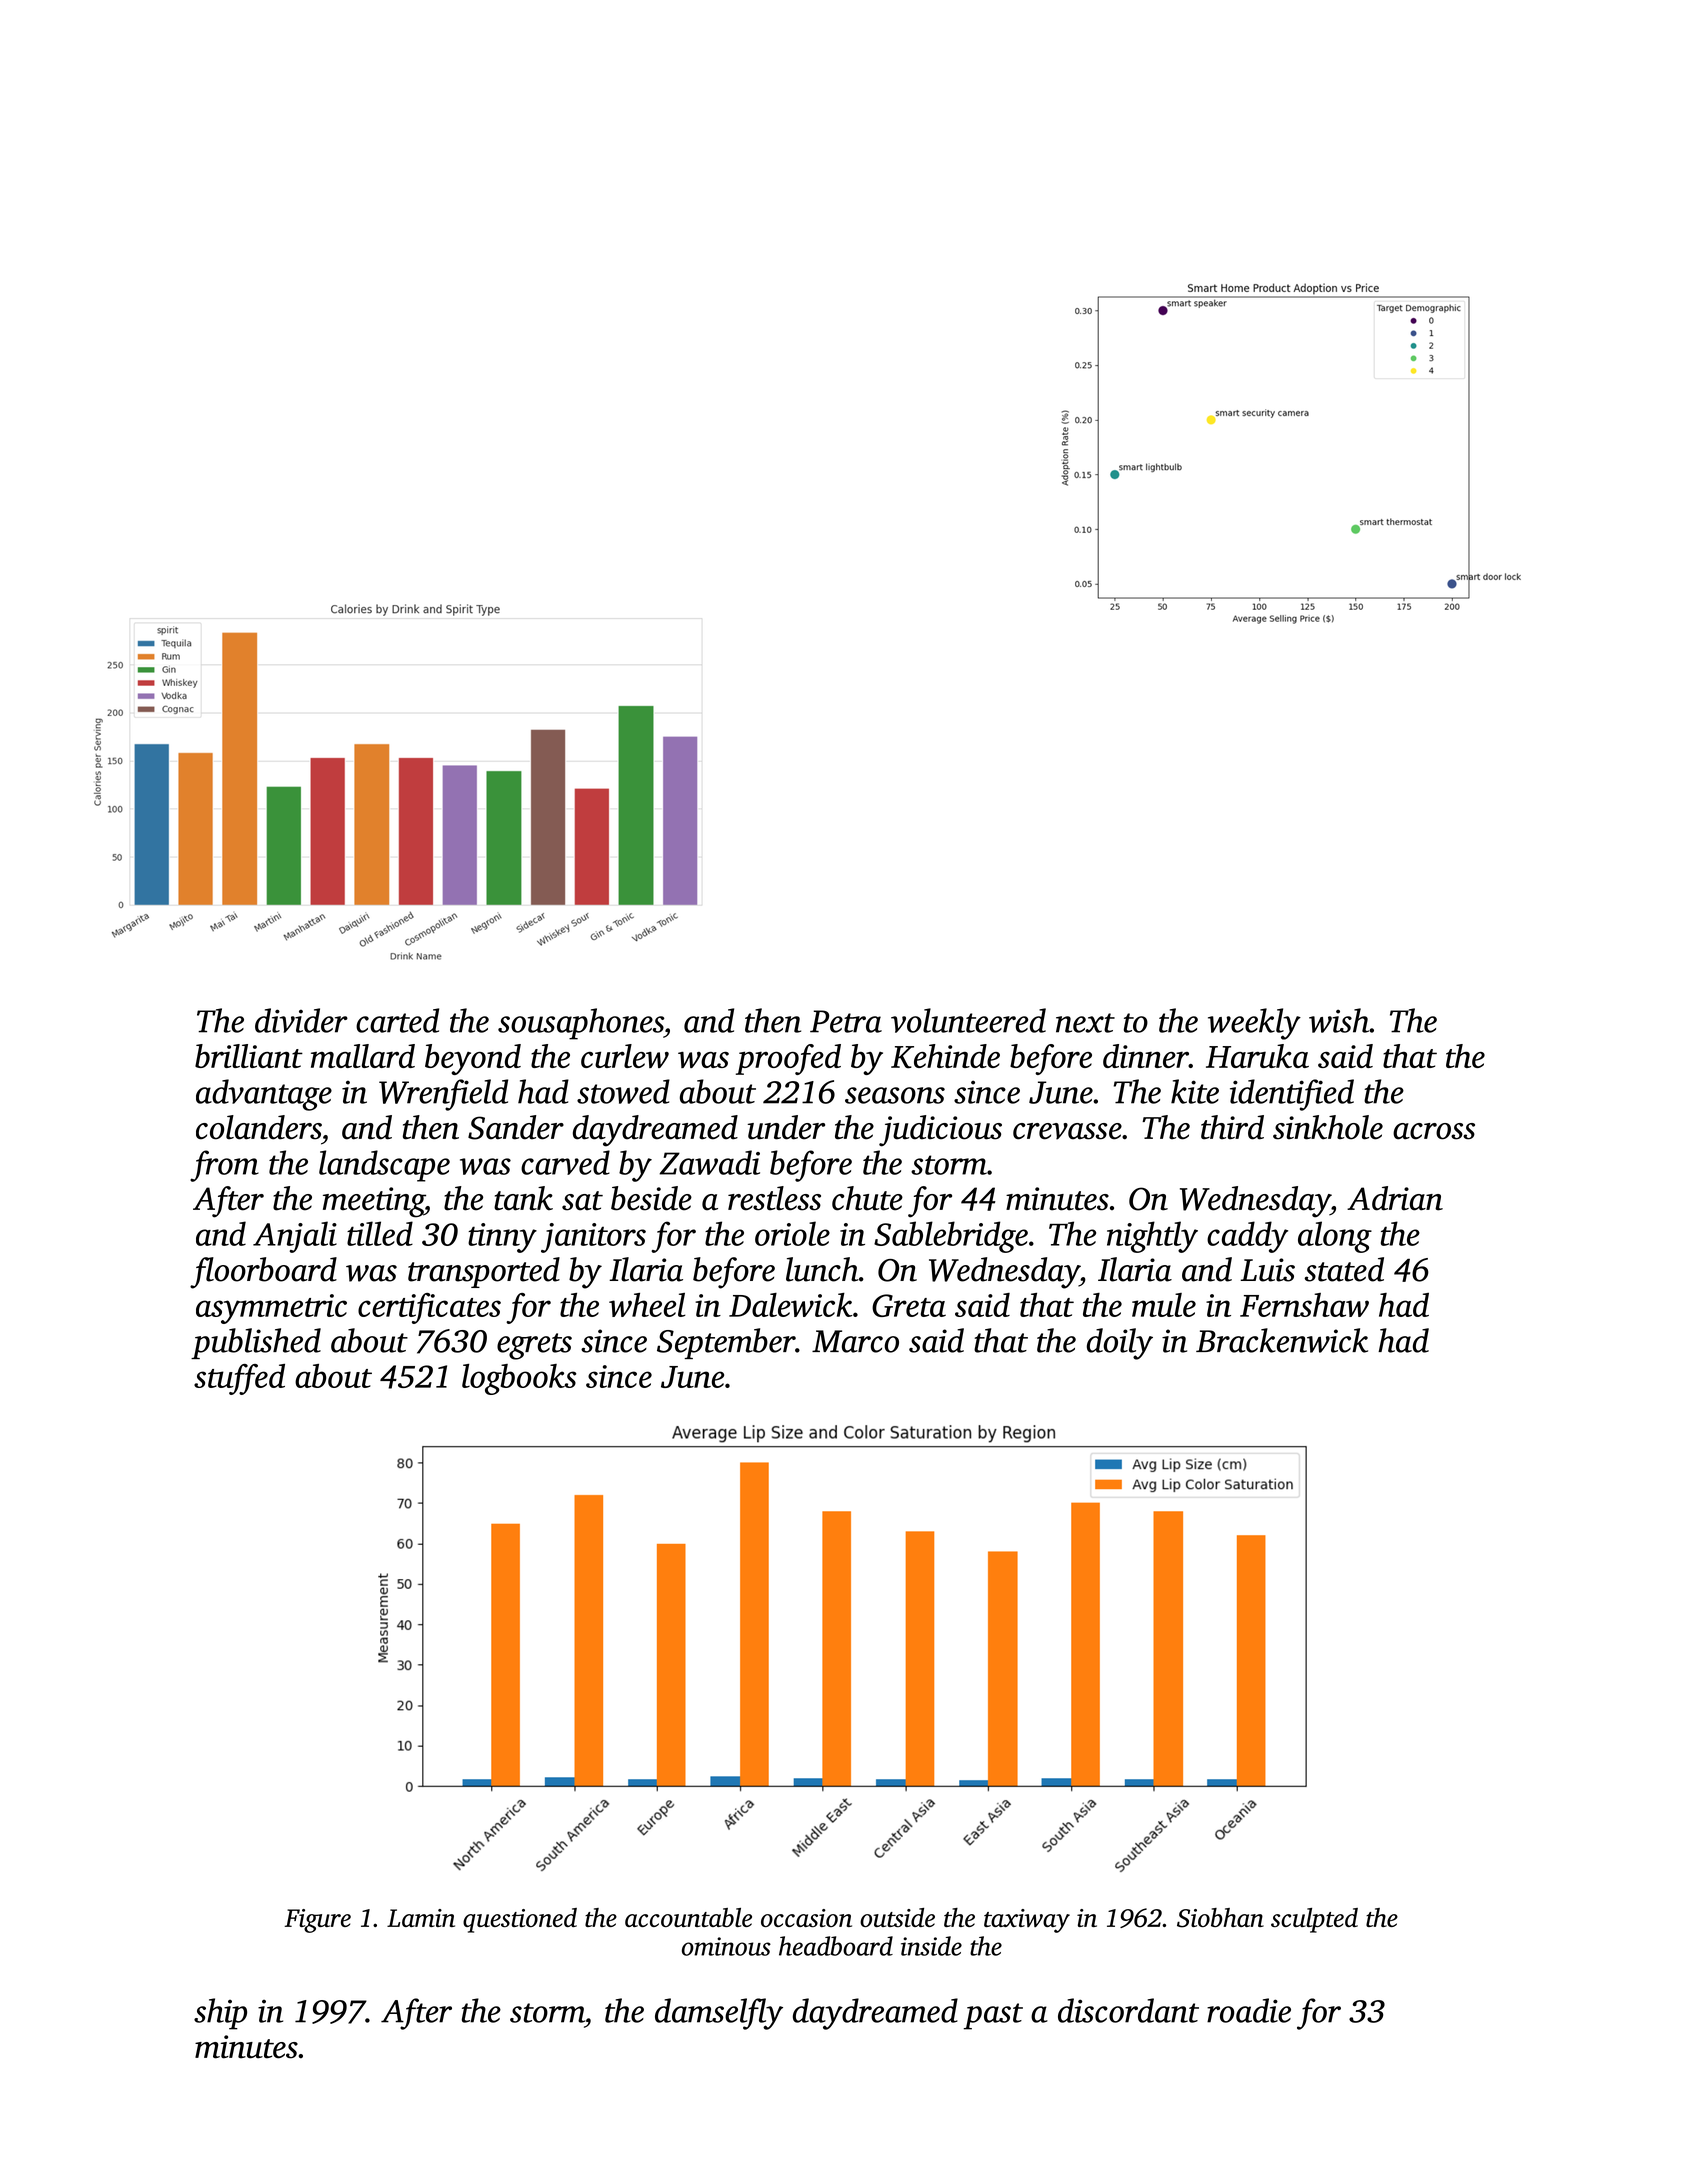  Describe the element at coordinates (792, 1233) in the document. I see `oriole` at that location.
